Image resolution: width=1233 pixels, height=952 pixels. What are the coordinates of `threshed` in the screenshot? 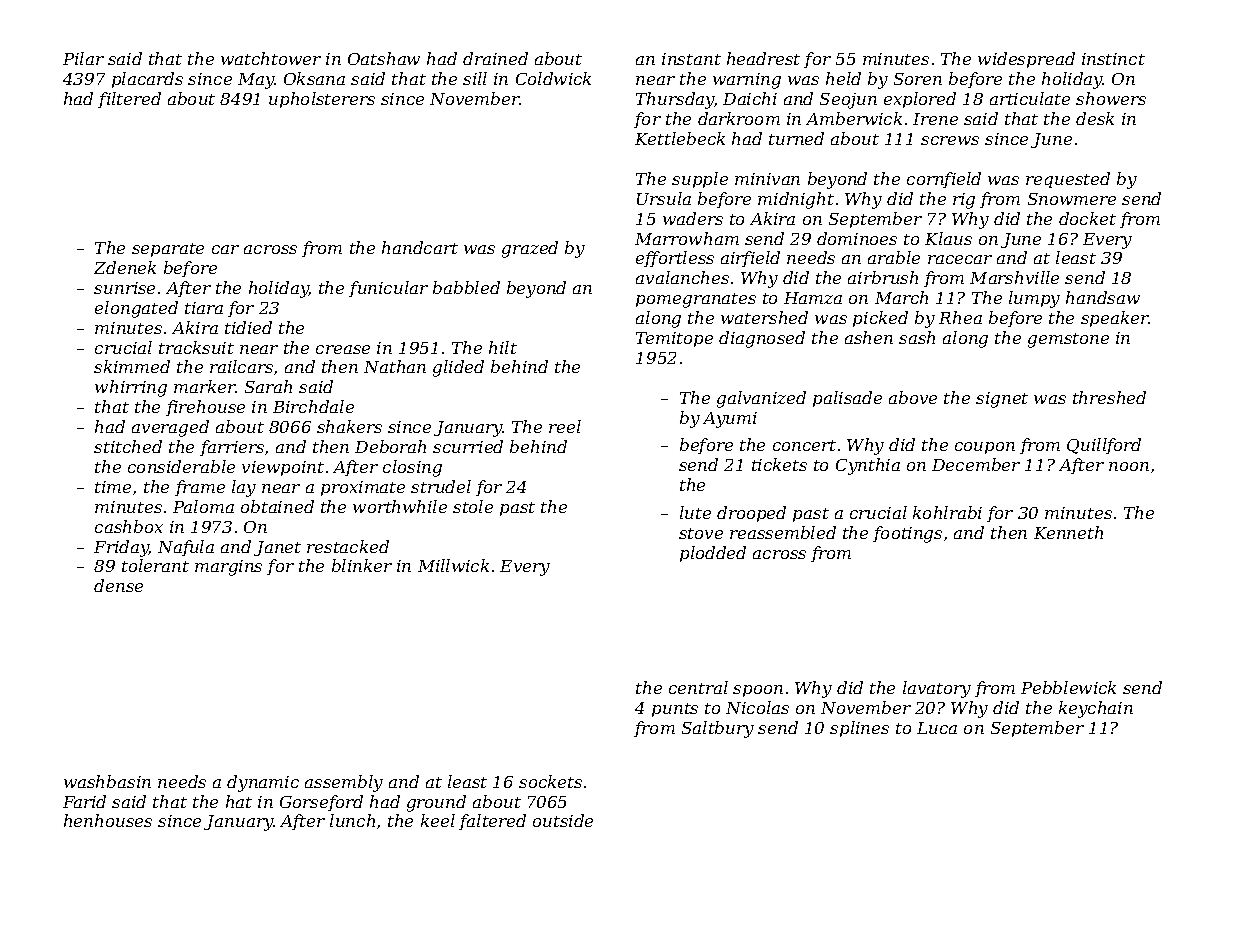 It's located at (1109, 397).
